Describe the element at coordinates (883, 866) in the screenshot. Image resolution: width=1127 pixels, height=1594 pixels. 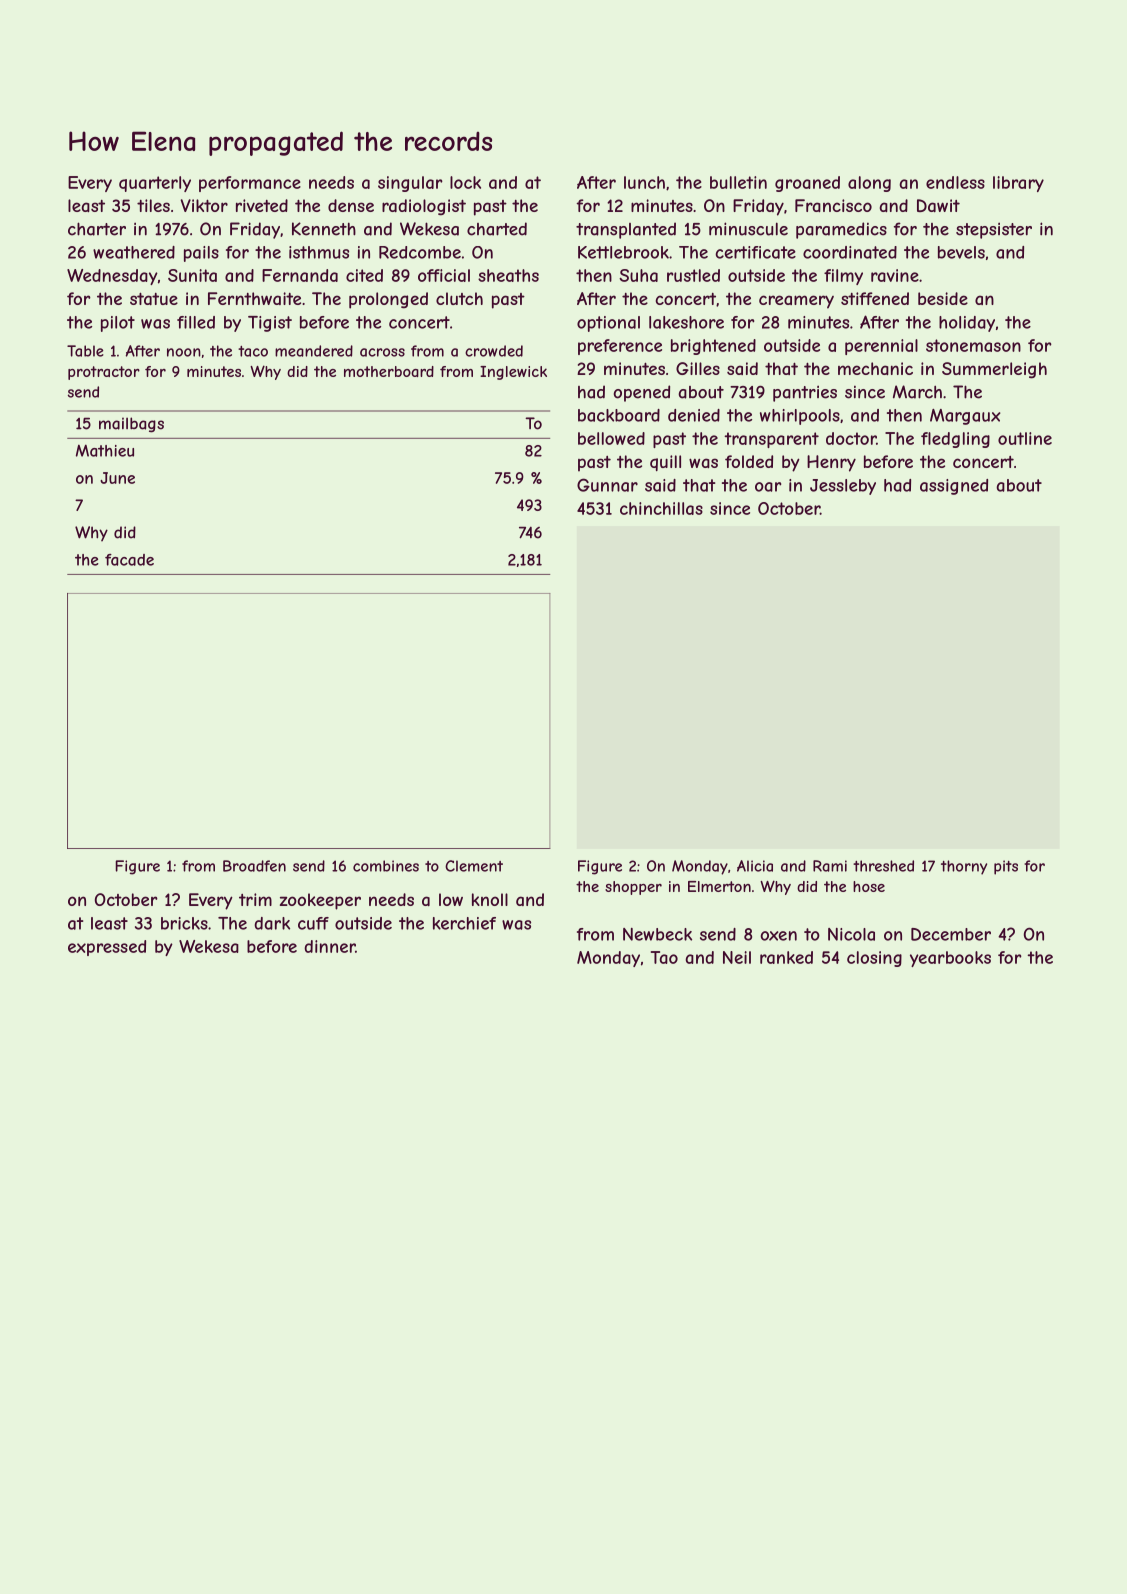
I see `threshed` at that location.
